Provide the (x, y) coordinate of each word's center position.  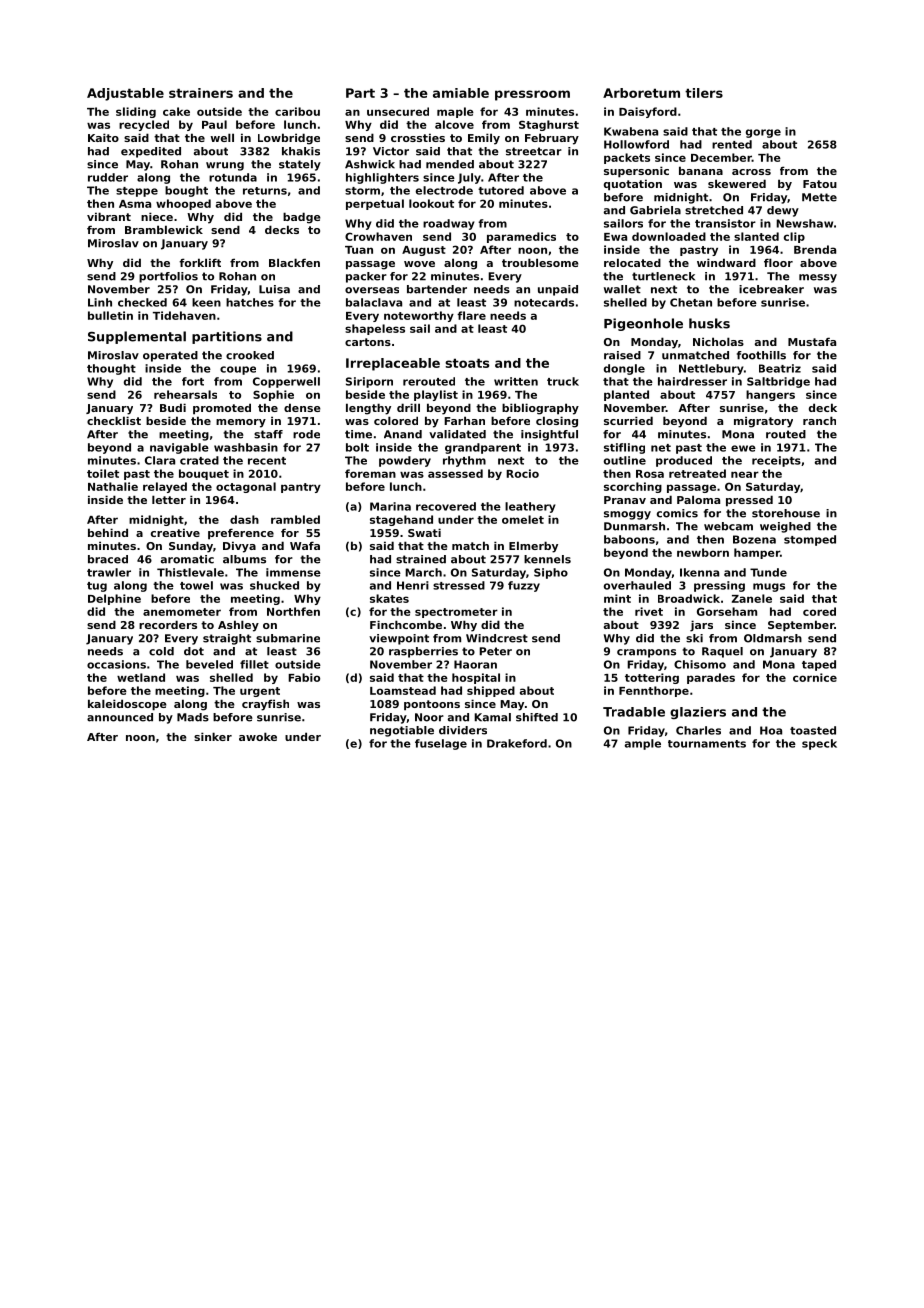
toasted (813, 730)
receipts (776, 461)
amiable (461, 93)
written (516, 381)
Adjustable (125, 94)
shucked (274, 585)
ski (694, 638)
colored (396, 420)
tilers (704, 93)
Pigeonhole (643, 324)
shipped (491, 691)
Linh (100, 302)
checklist (114, 420)
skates (389, 598)
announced (120, 717)
